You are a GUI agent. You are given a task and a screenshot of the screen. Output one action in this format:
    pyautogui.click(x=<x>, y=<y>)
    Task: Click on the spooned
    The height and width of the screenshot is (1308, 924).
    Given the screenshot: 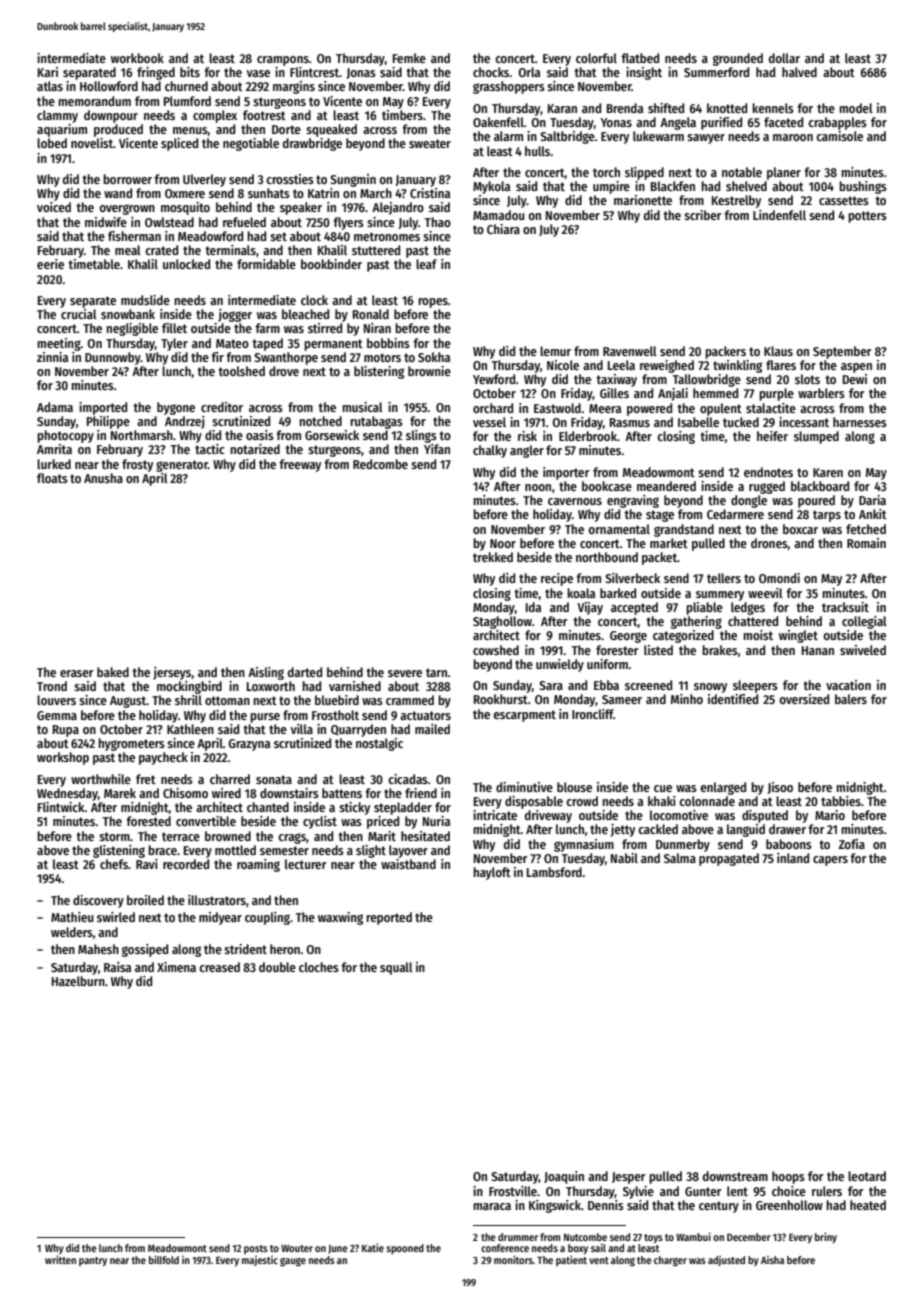 What is the action you would take?
    pyautogui.click(x=405, y=1249)
